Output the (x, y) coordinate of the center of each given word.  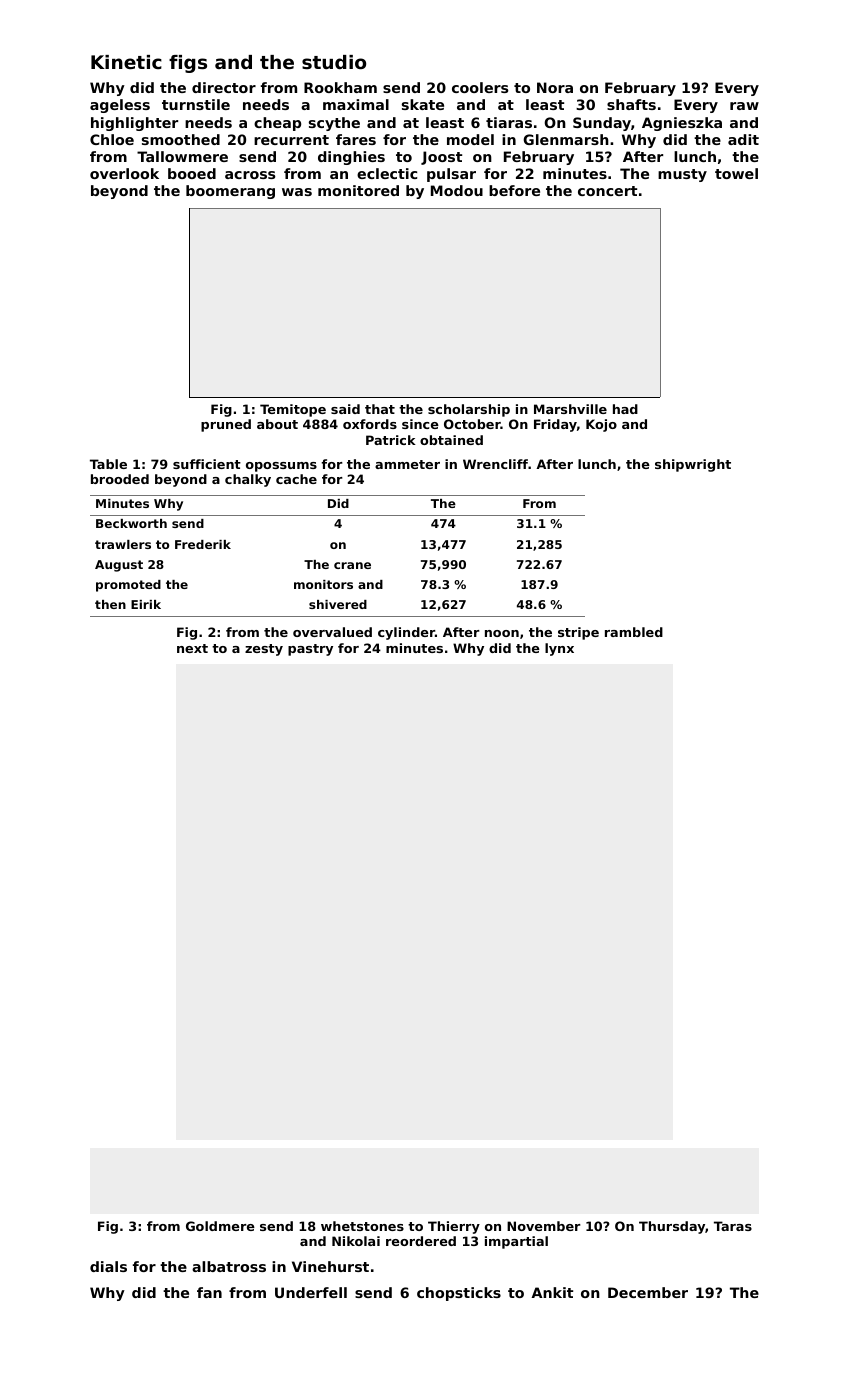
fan (209, 1292)
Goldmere (220, 1226)
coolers (480, 87)
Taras (733, 1226)
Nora (555, 87)
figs (188, 64)
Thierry (454, 1227)
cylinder (406, 633)
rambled (634, 632)
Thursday (672, 1227)
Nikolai (356, 1241)
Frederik (203, 544)
